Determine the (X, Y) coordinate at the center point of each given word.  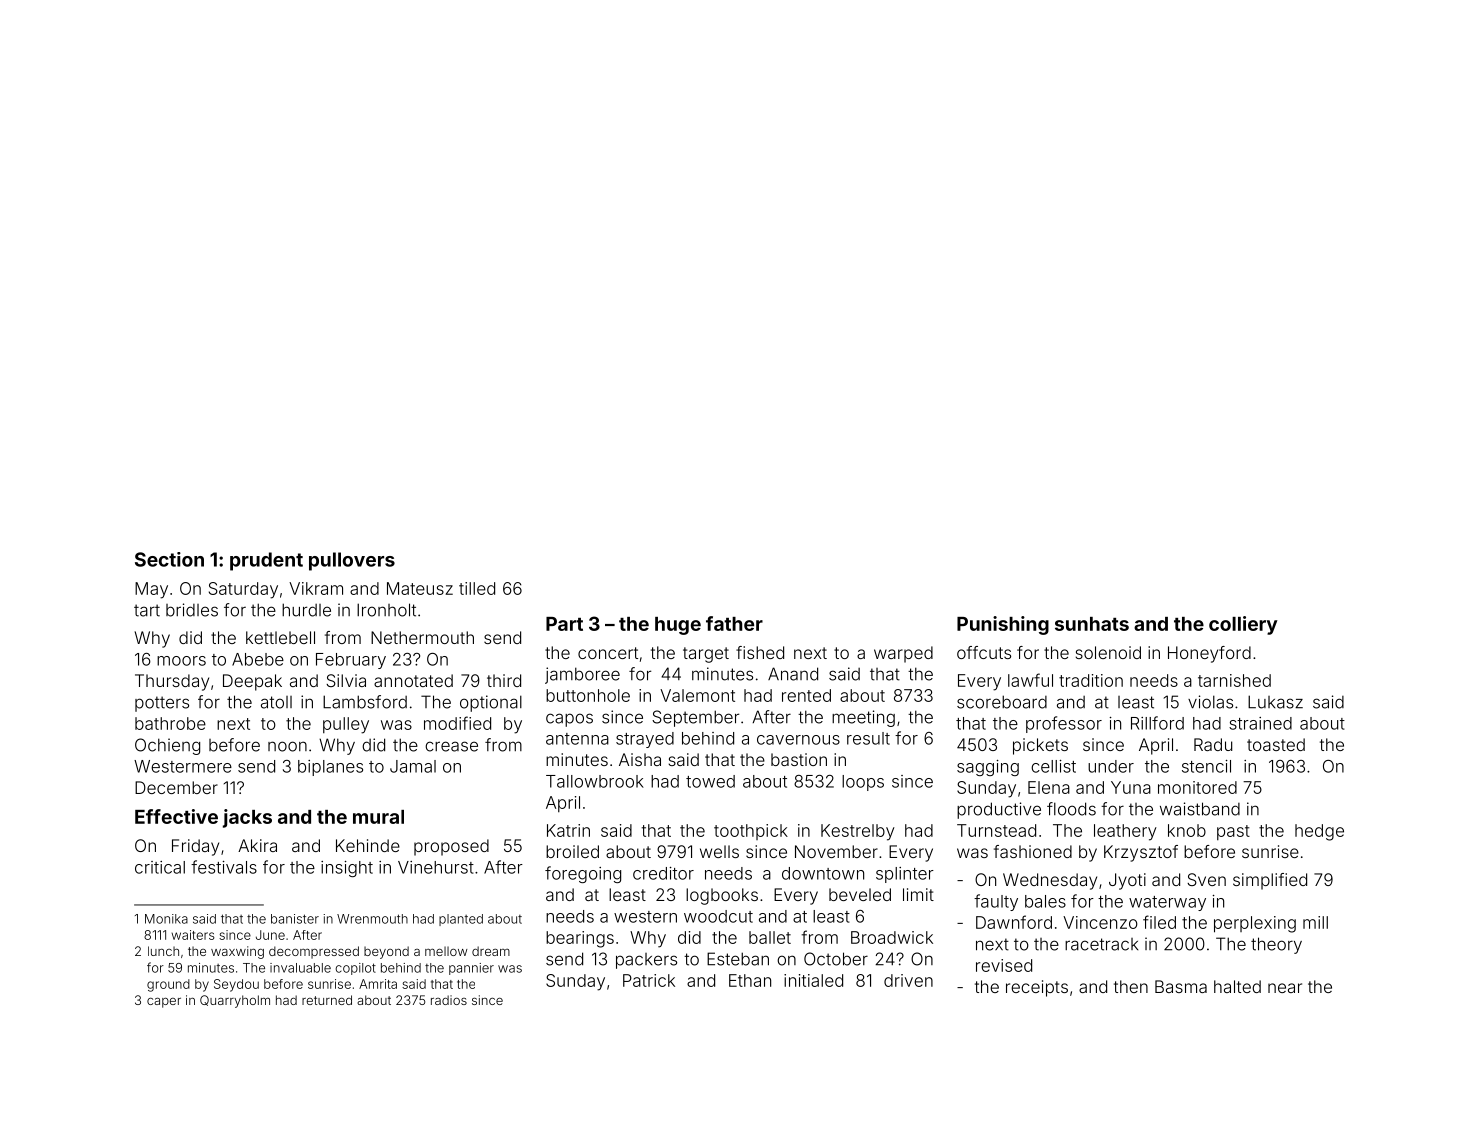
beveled (860, 894)
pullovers (352, 561)
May (151, 590)
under (1111, 766)
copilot (355, 969)
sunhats (1092, 624)
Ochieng (167, 746)
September (695, 718)
